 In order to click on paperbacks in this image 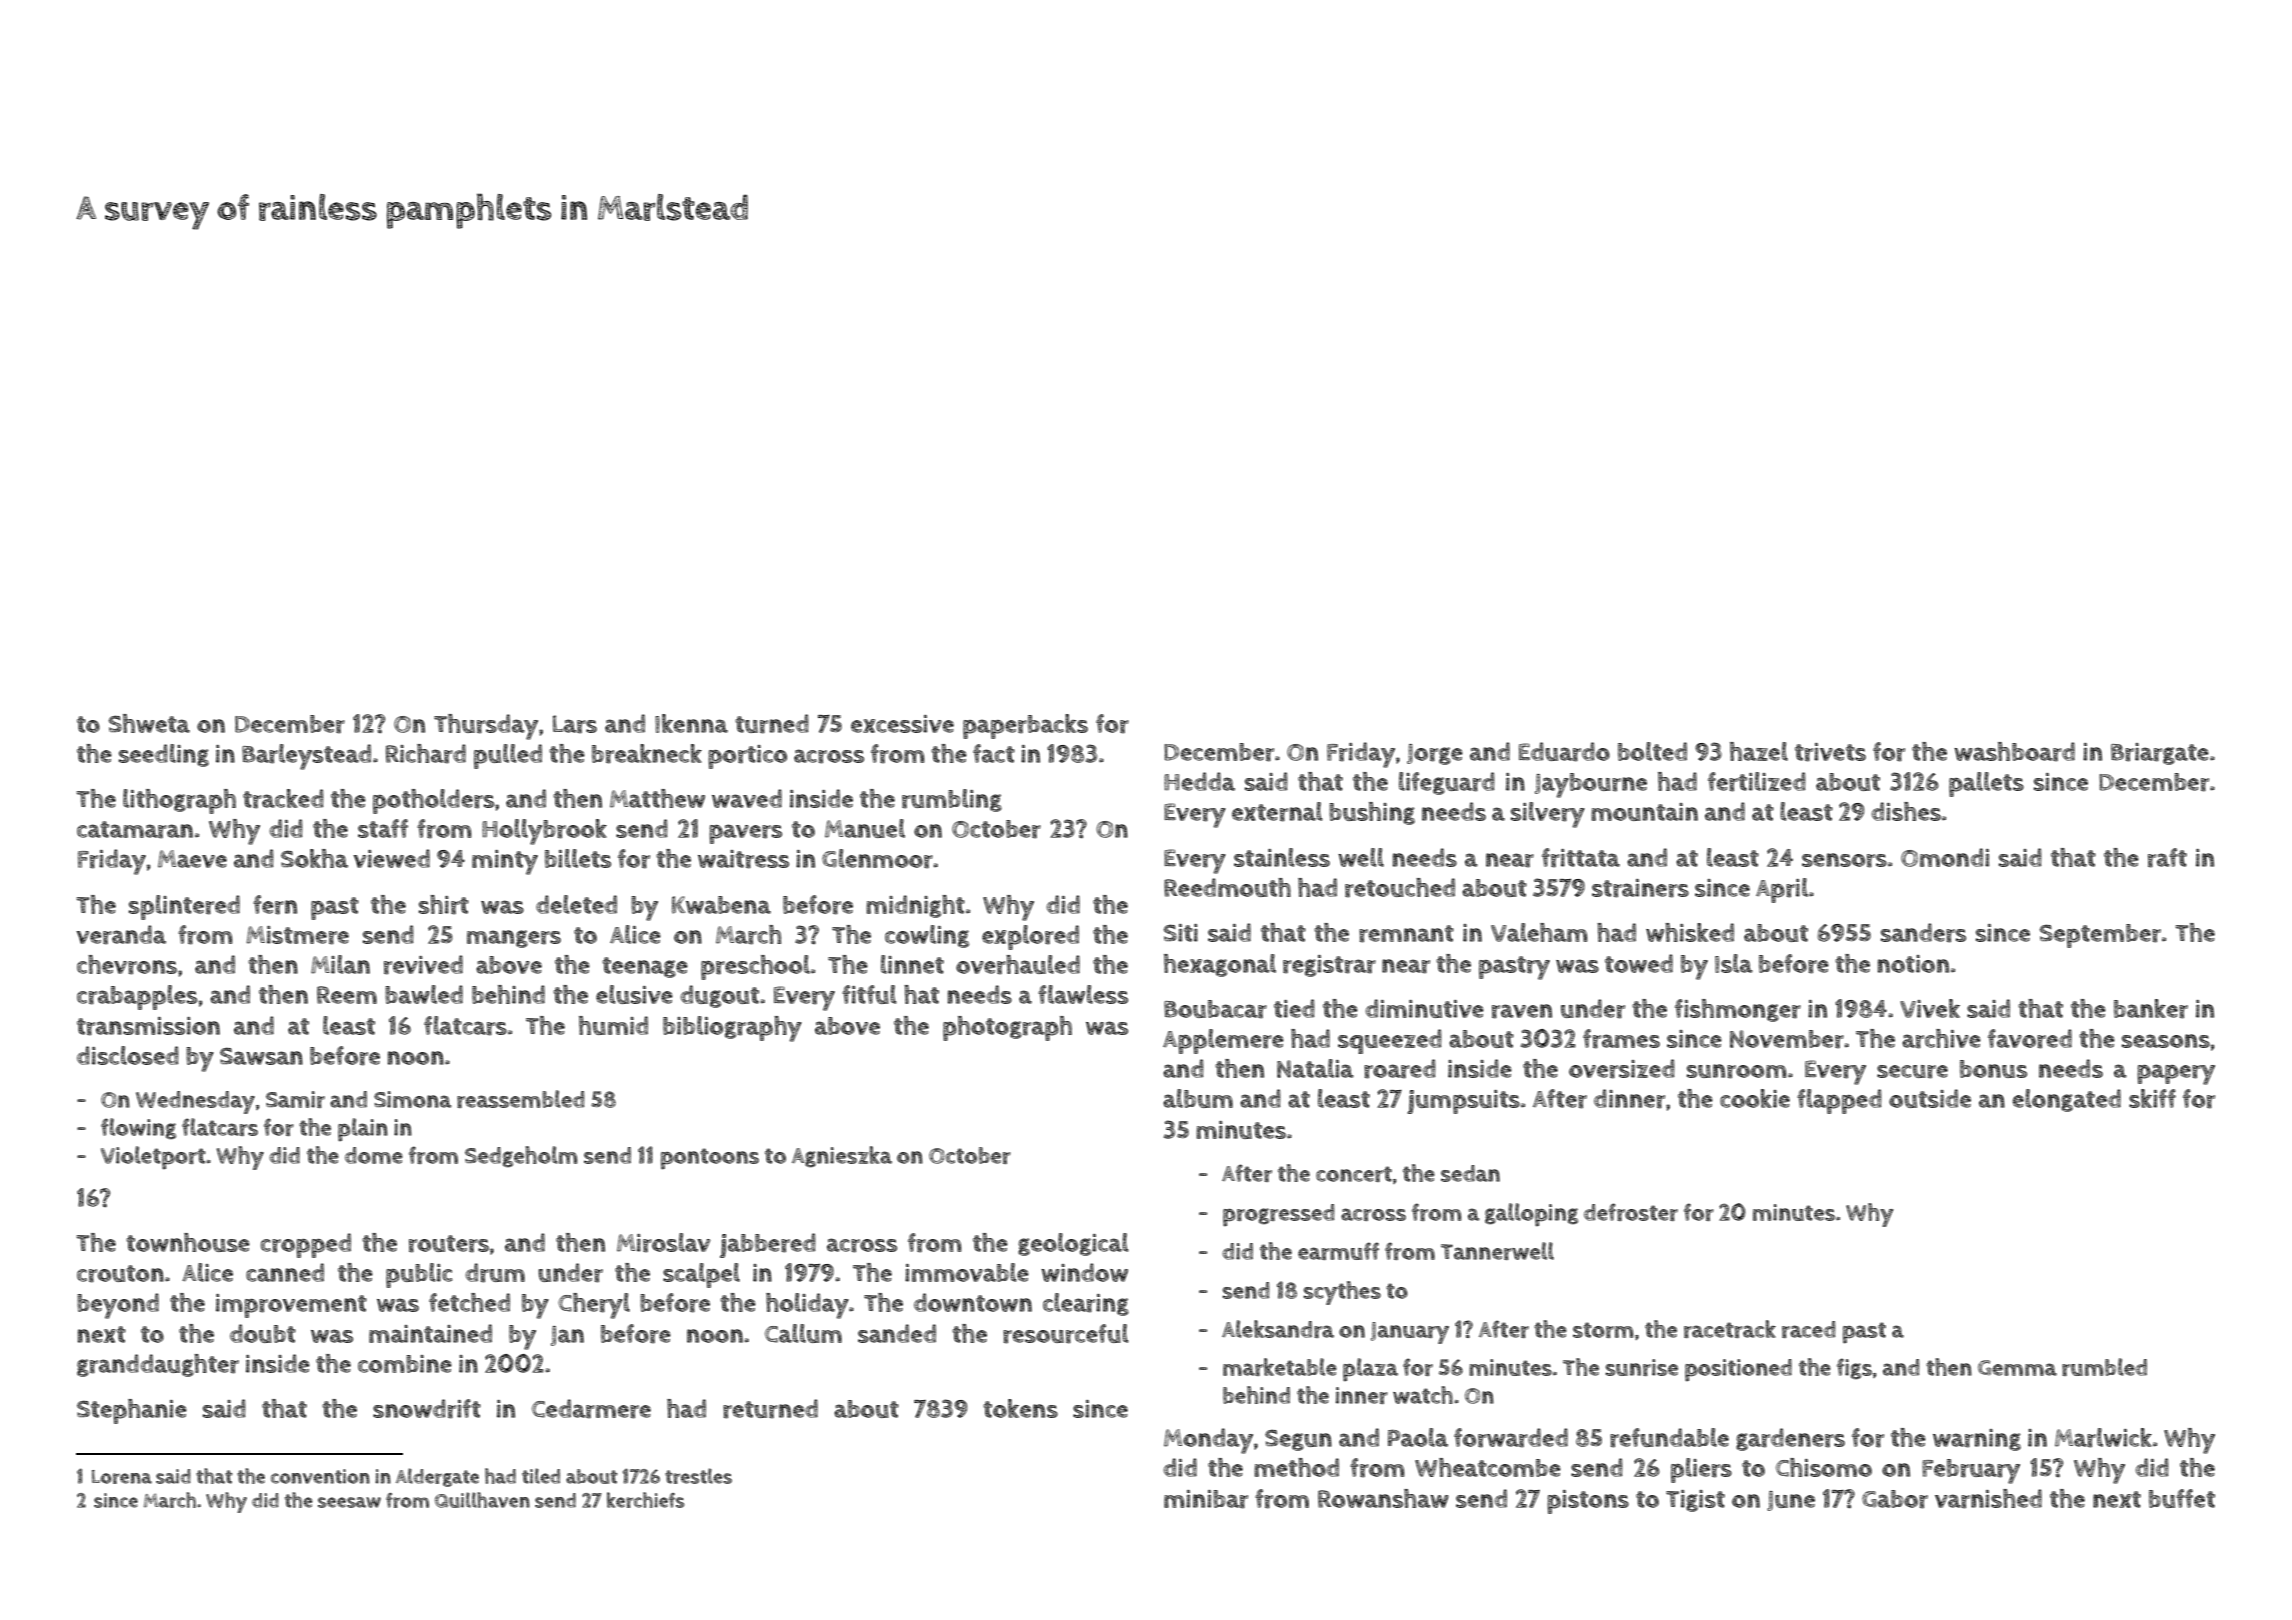, I will do `click(1025, 726)`.
